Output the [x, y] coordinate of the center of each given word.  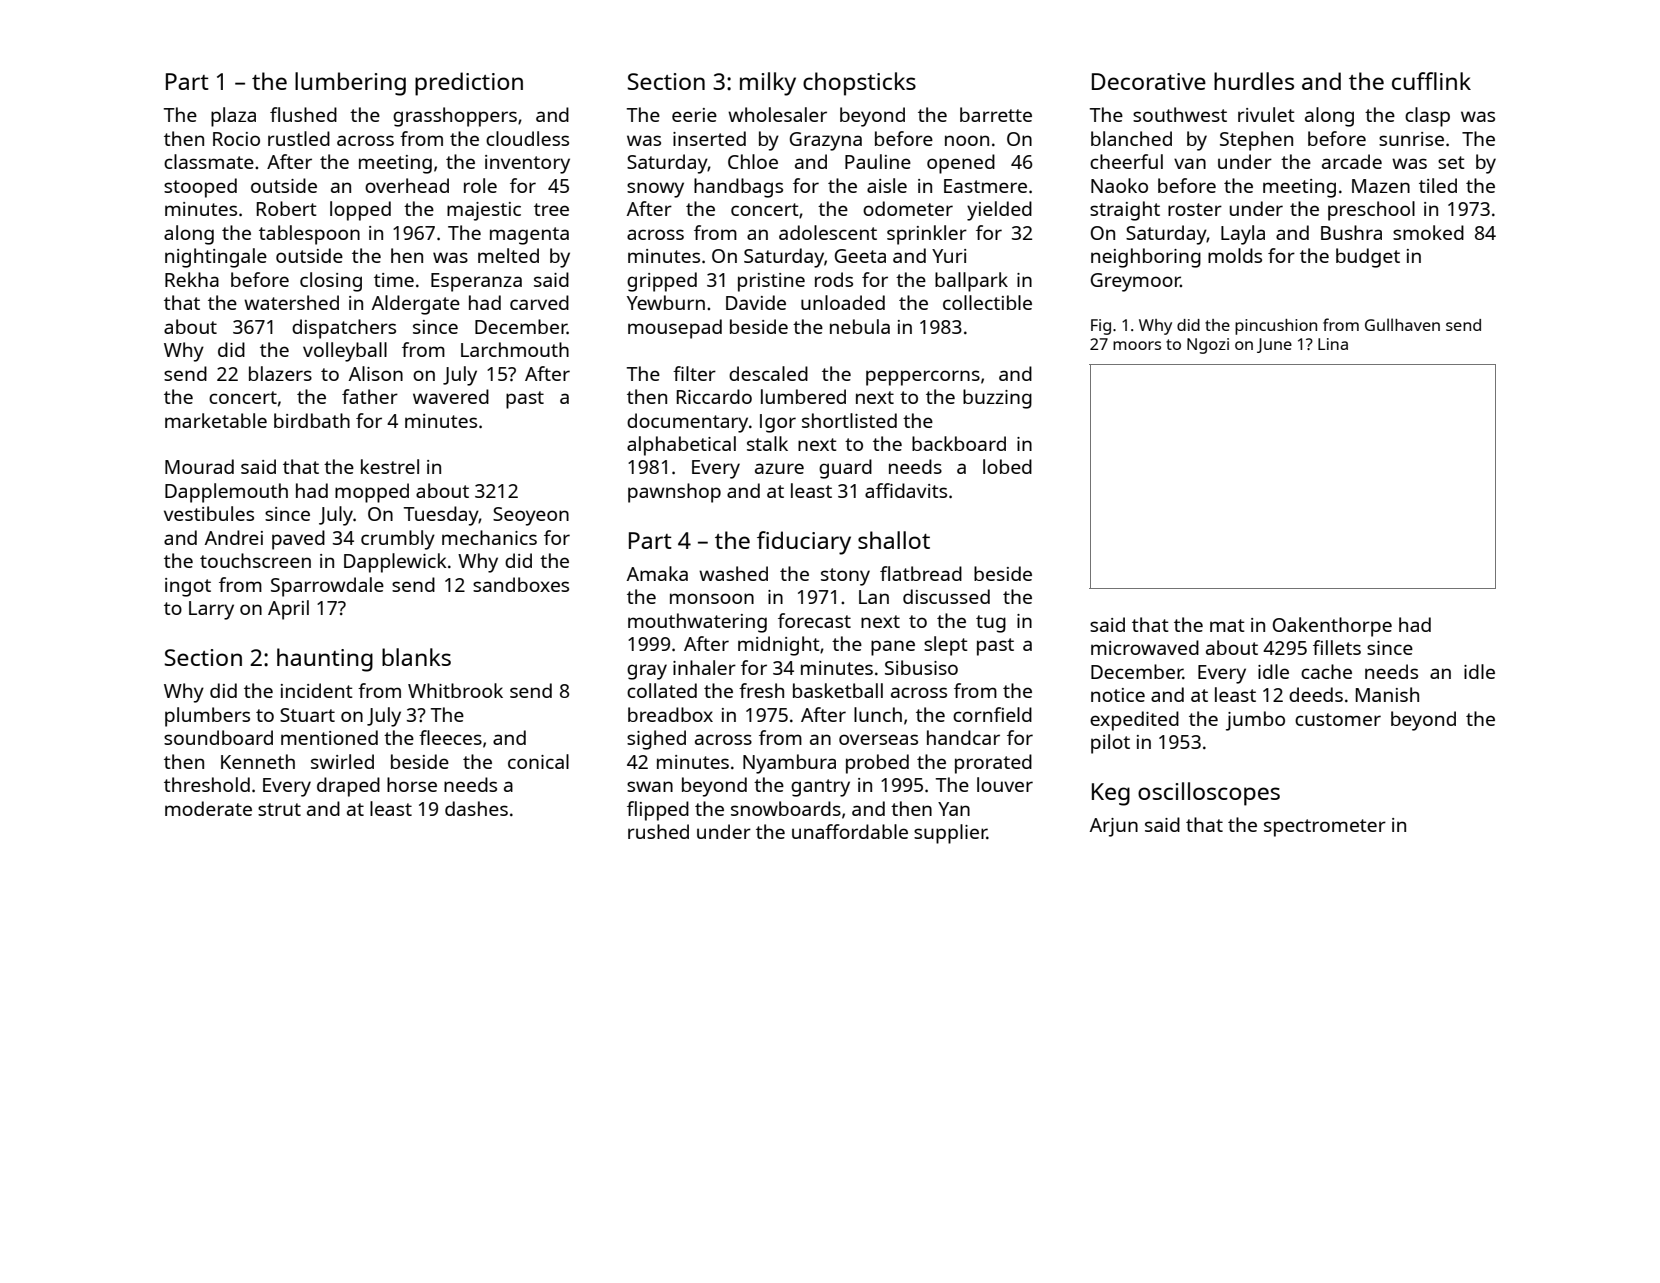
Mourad [199, 466]
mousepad [675, 329]
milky [768, 84]
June [1274, 345]
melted [508, 255]
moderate [208, 808]
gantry [820, 788]
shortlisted [849, 420]
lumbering [350, 84]
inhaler [704, 667]
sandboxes [521, 584]
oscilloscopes [1209, 794]
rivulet [1266, 114]
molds [1235, 255]
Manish [1387, 694]
